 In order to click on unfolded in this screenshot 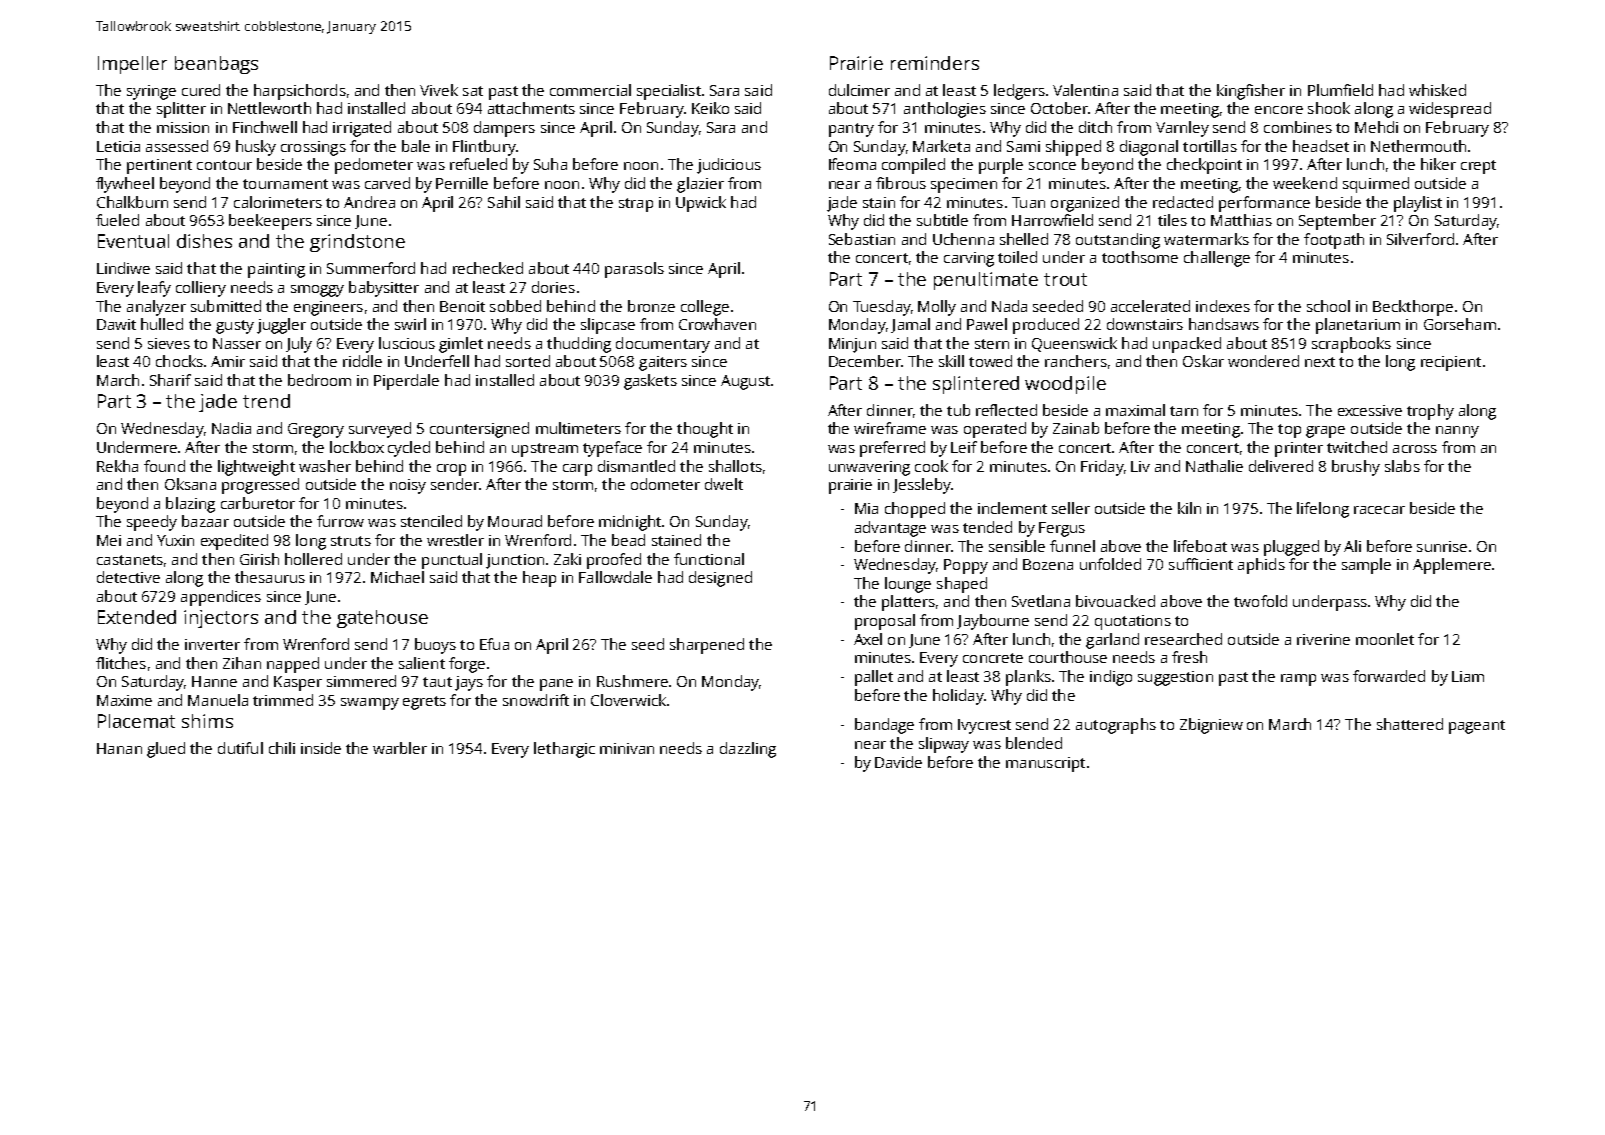, I will do `click(1110, 564)`.
